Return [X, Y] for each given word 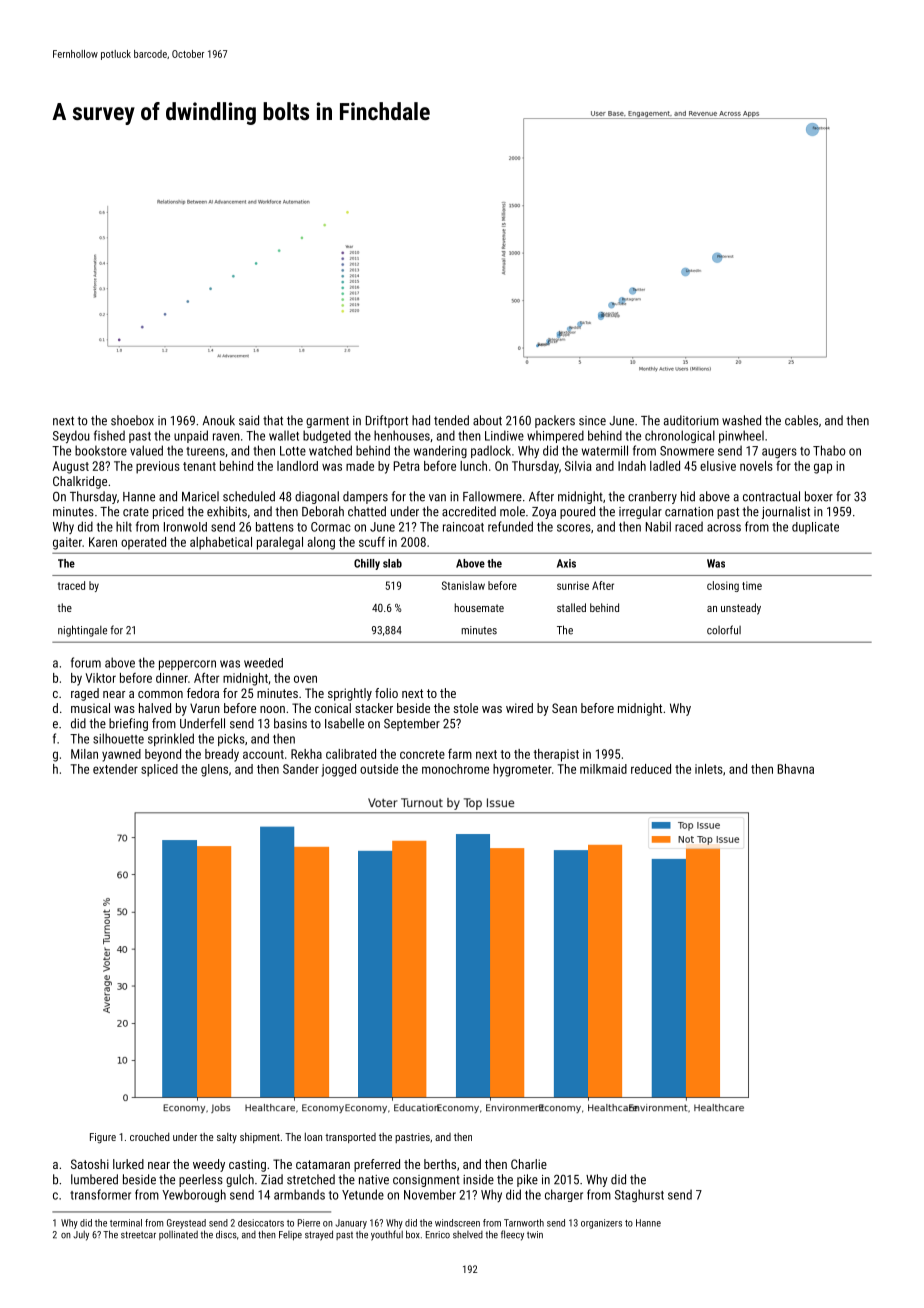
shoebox [132, 420]
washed [741, 420]
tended [451, 420]
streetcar [138, 1235]
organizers [601, 1224]
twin [535, 1235]
